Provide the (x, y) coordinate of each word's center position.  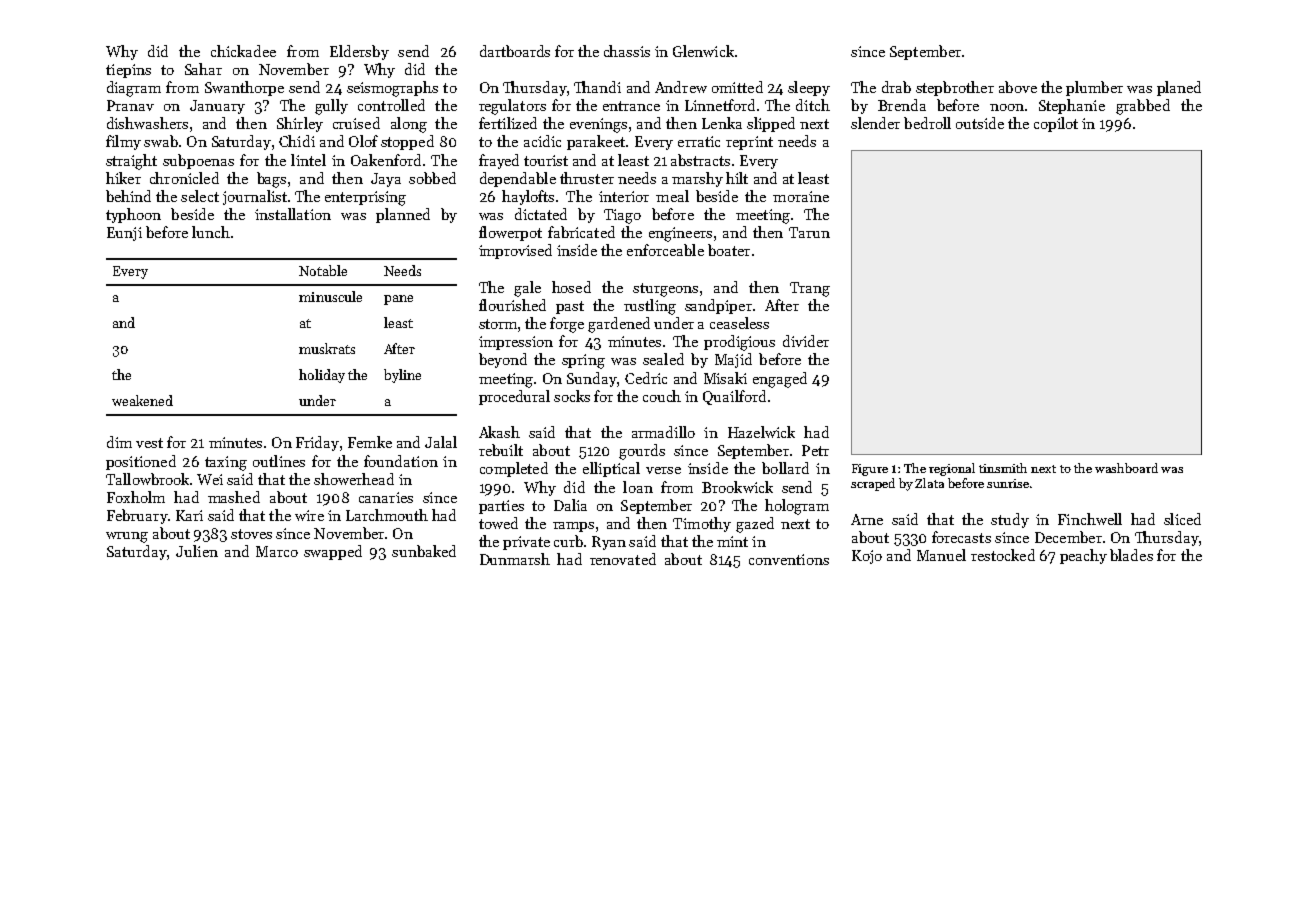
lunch (211, 232)
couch (662, 396)
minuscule (330, 296)
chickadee (243, 51)
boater (729, 250)
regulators (512, 107)
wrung (127, 537)
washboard (1126, 468)
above (1018, 87)
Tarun (809, 232)
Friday (317, 443)
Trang (810, 289)
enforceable (665, 250)
